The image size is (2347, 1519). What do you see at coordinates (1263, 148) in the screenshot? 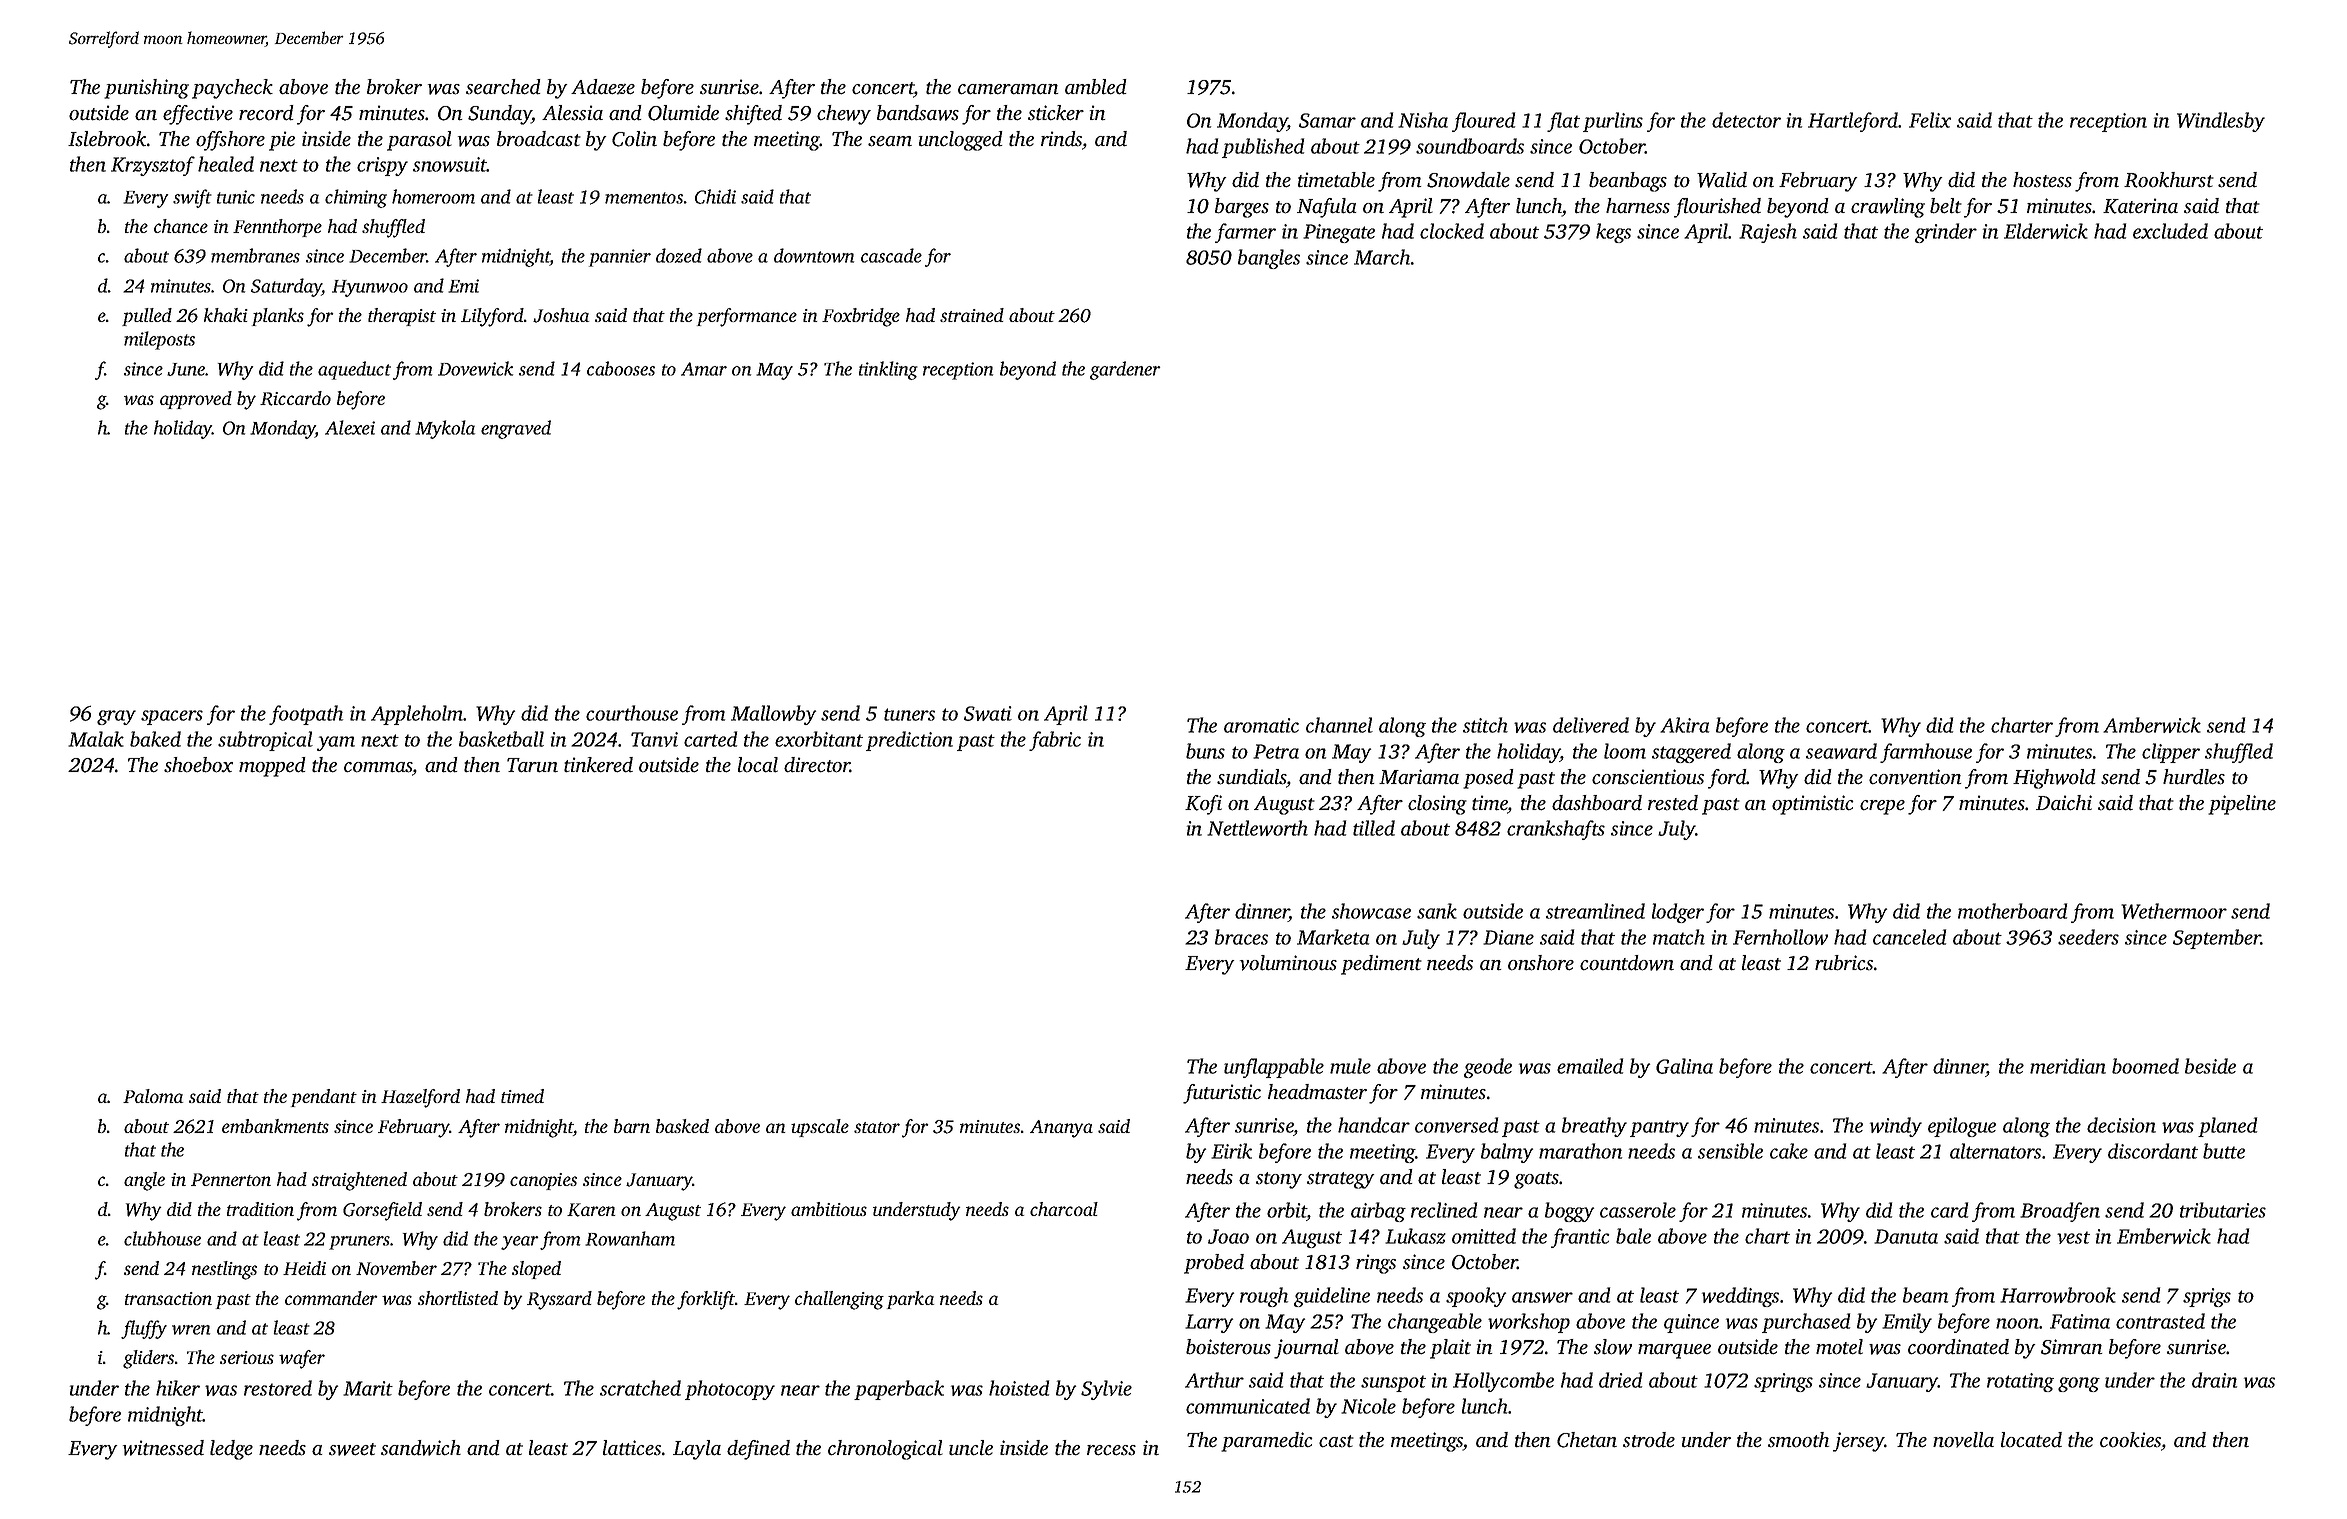
I see `published` at bounding box center [1263, 148].
